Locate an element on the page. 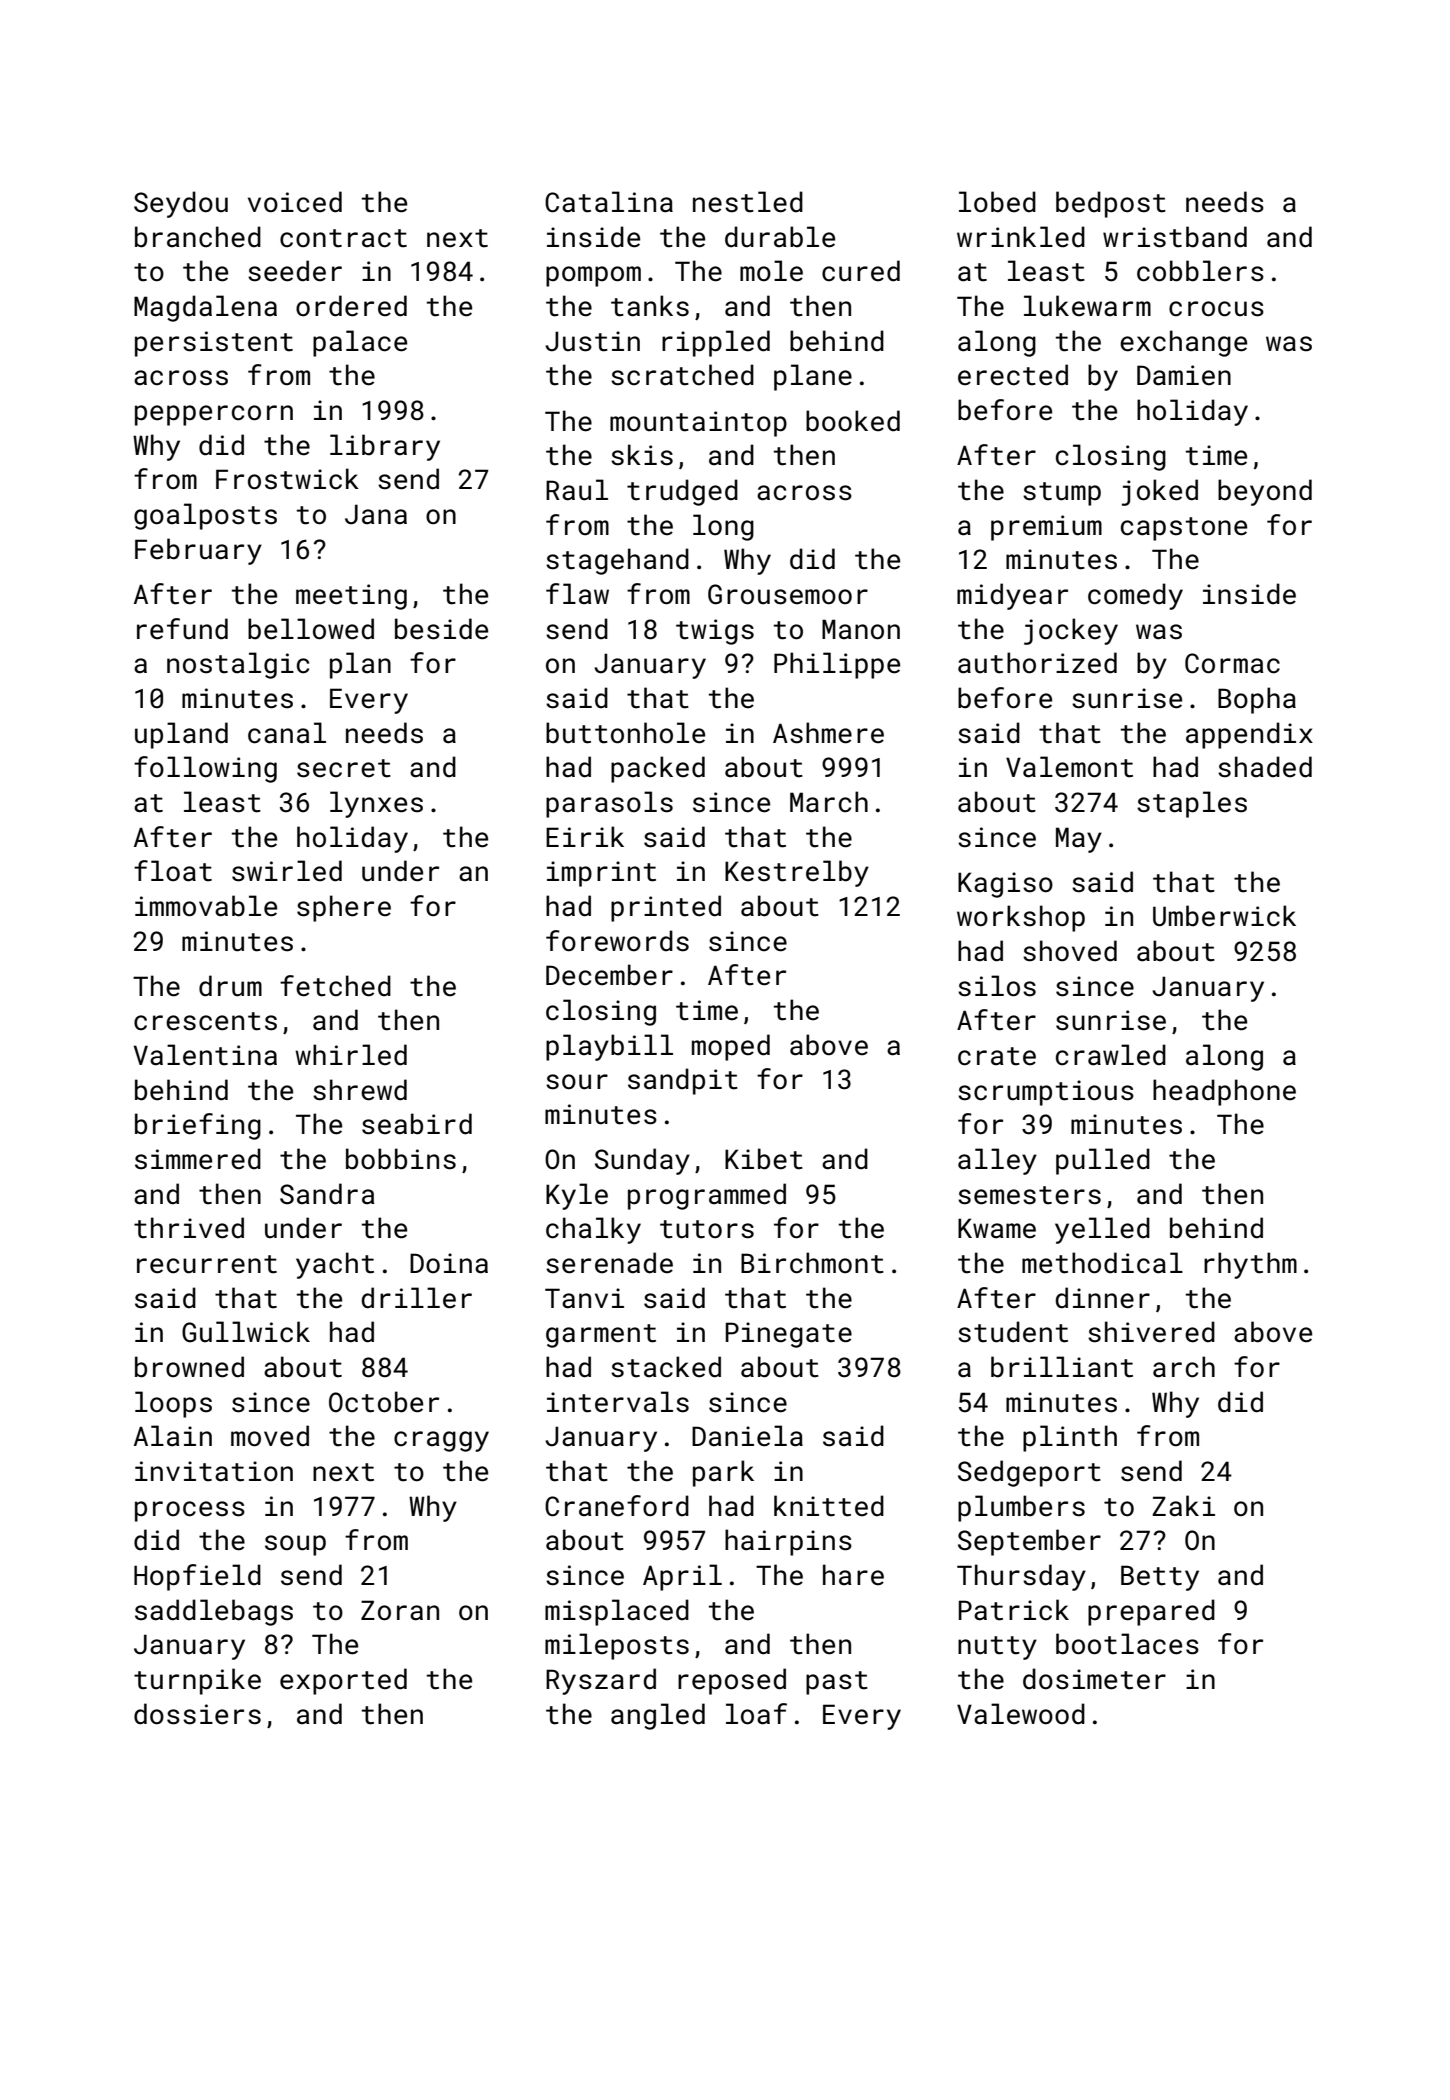 Image resolution: width=1450 pixels, height=2100 pixels. Damien is located at coordinates (1184, 375).
